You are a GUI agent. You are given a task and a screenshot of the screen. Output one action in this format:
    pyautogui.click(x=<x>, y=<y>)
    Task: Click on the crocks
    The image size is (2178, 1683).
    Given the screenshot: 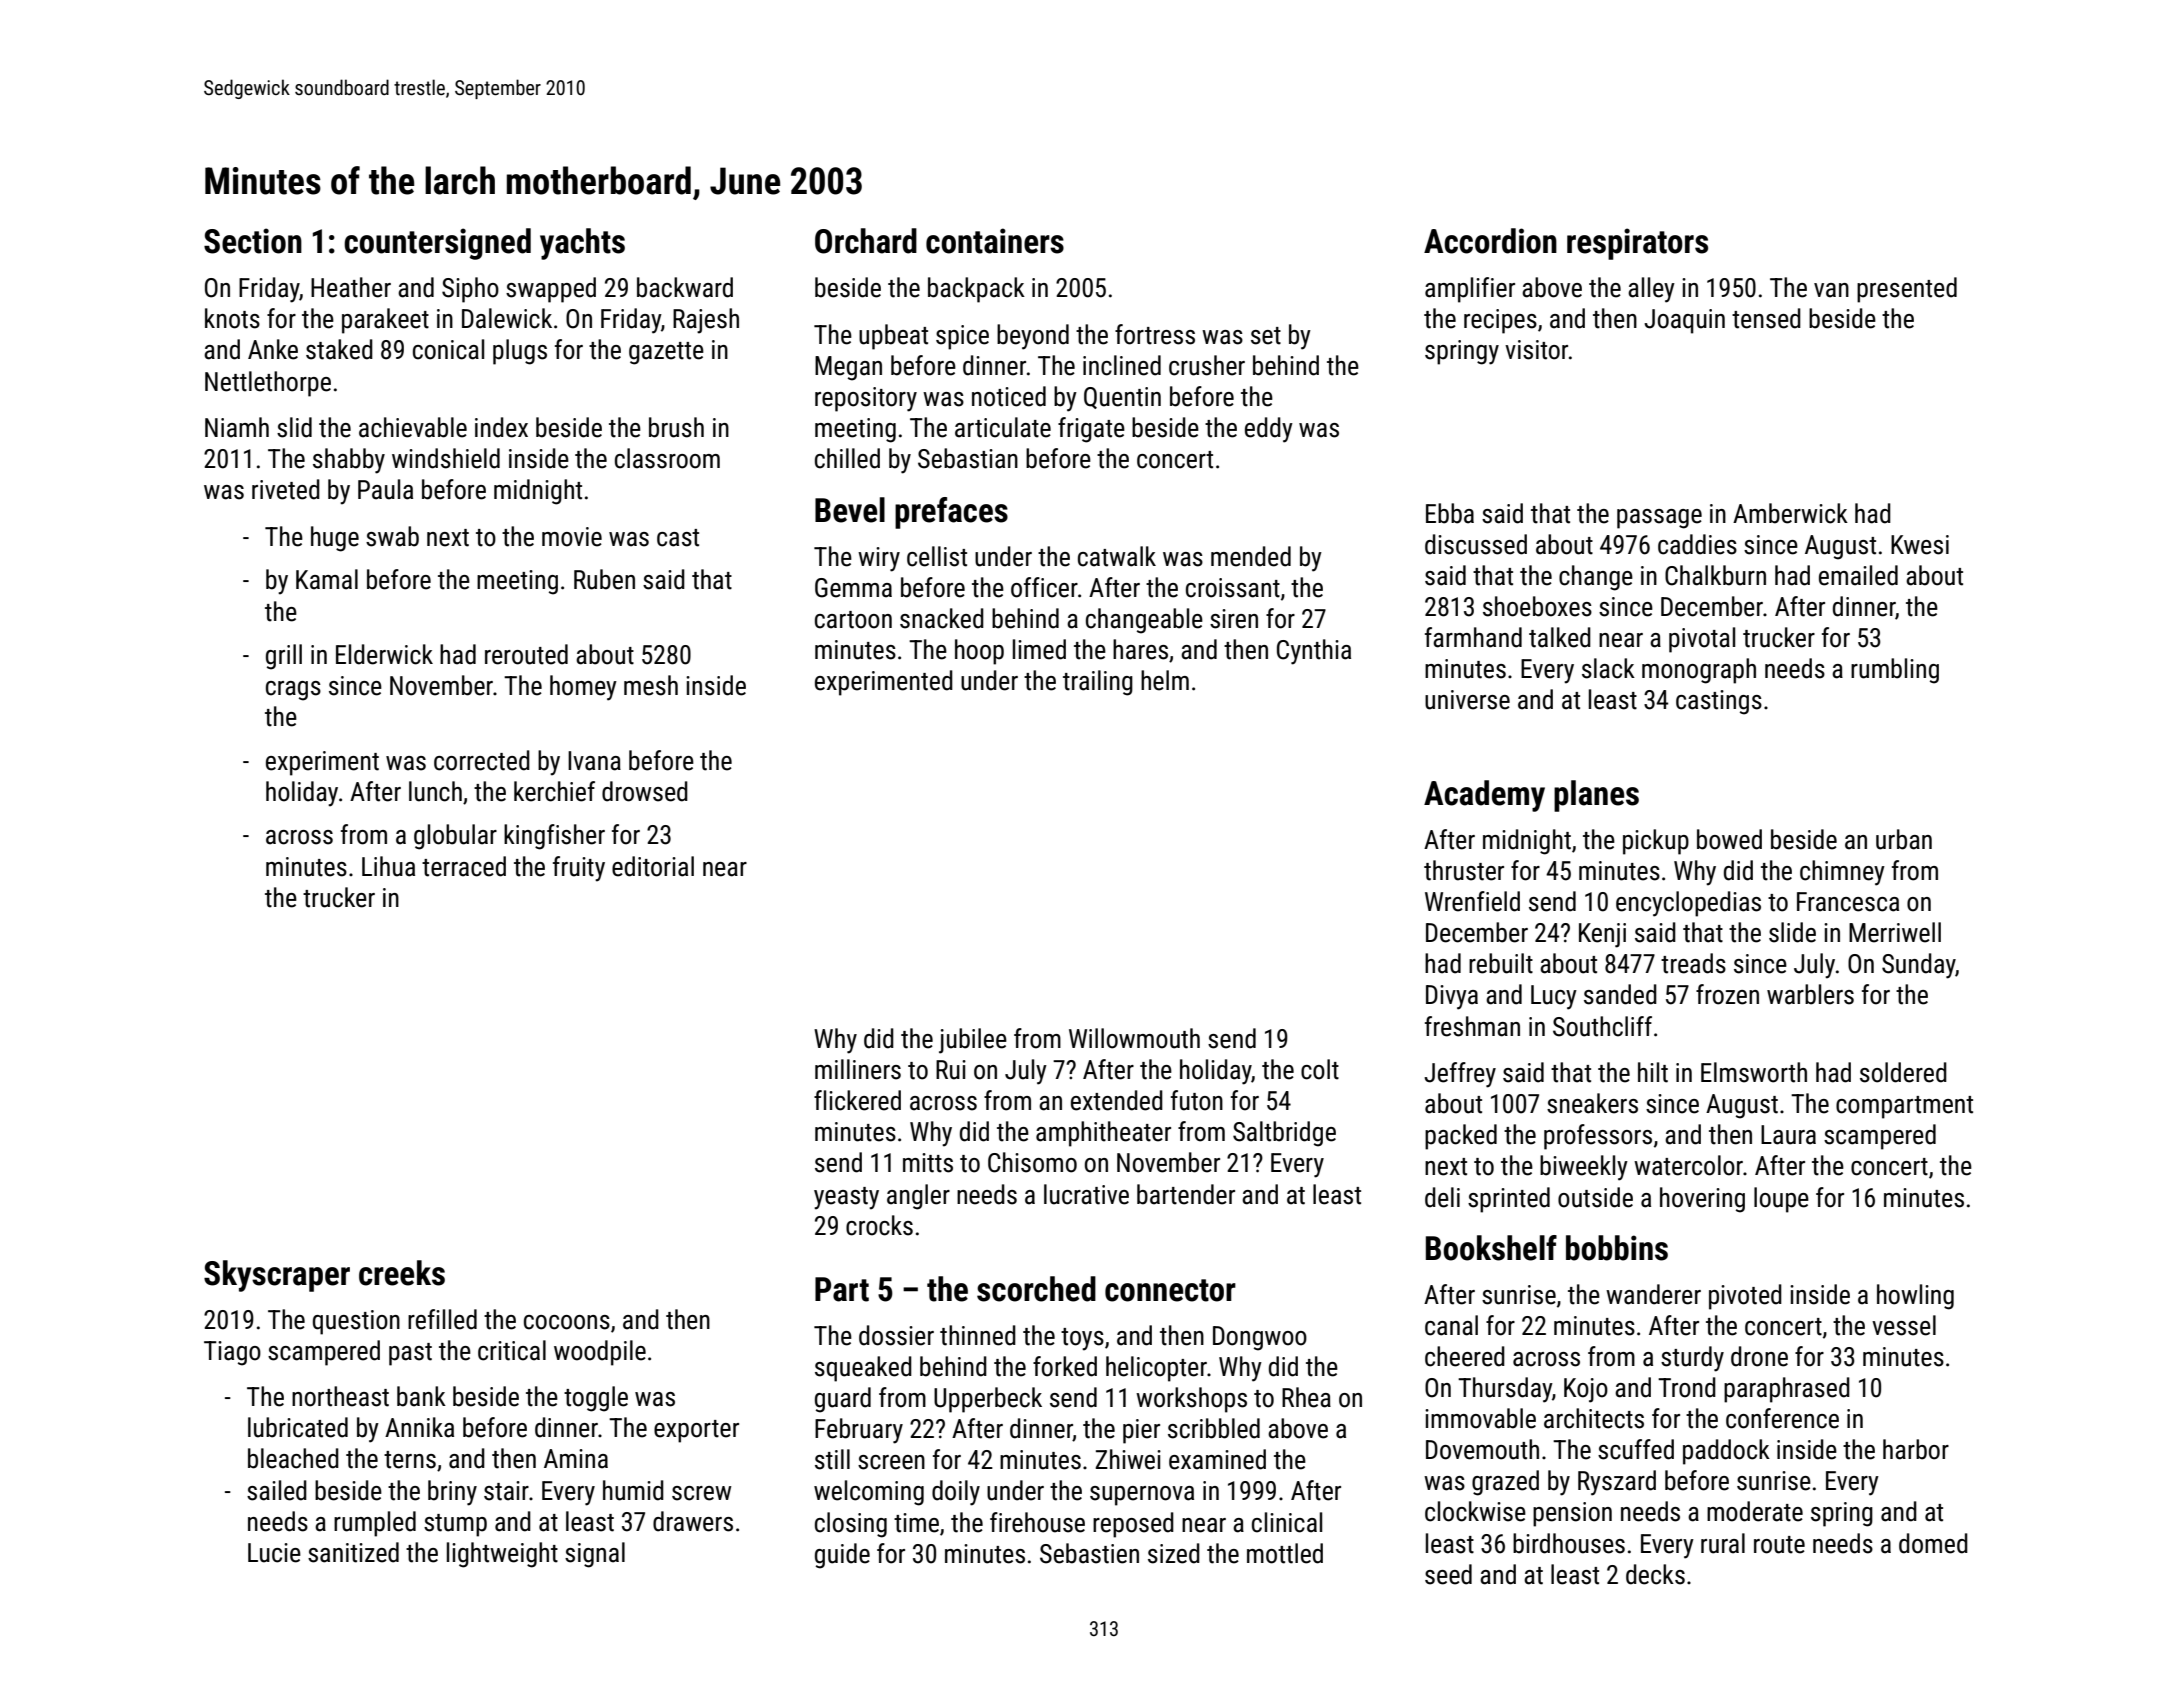 What is the action you would take?
    pyautogui.click(x=879, y=1225)
